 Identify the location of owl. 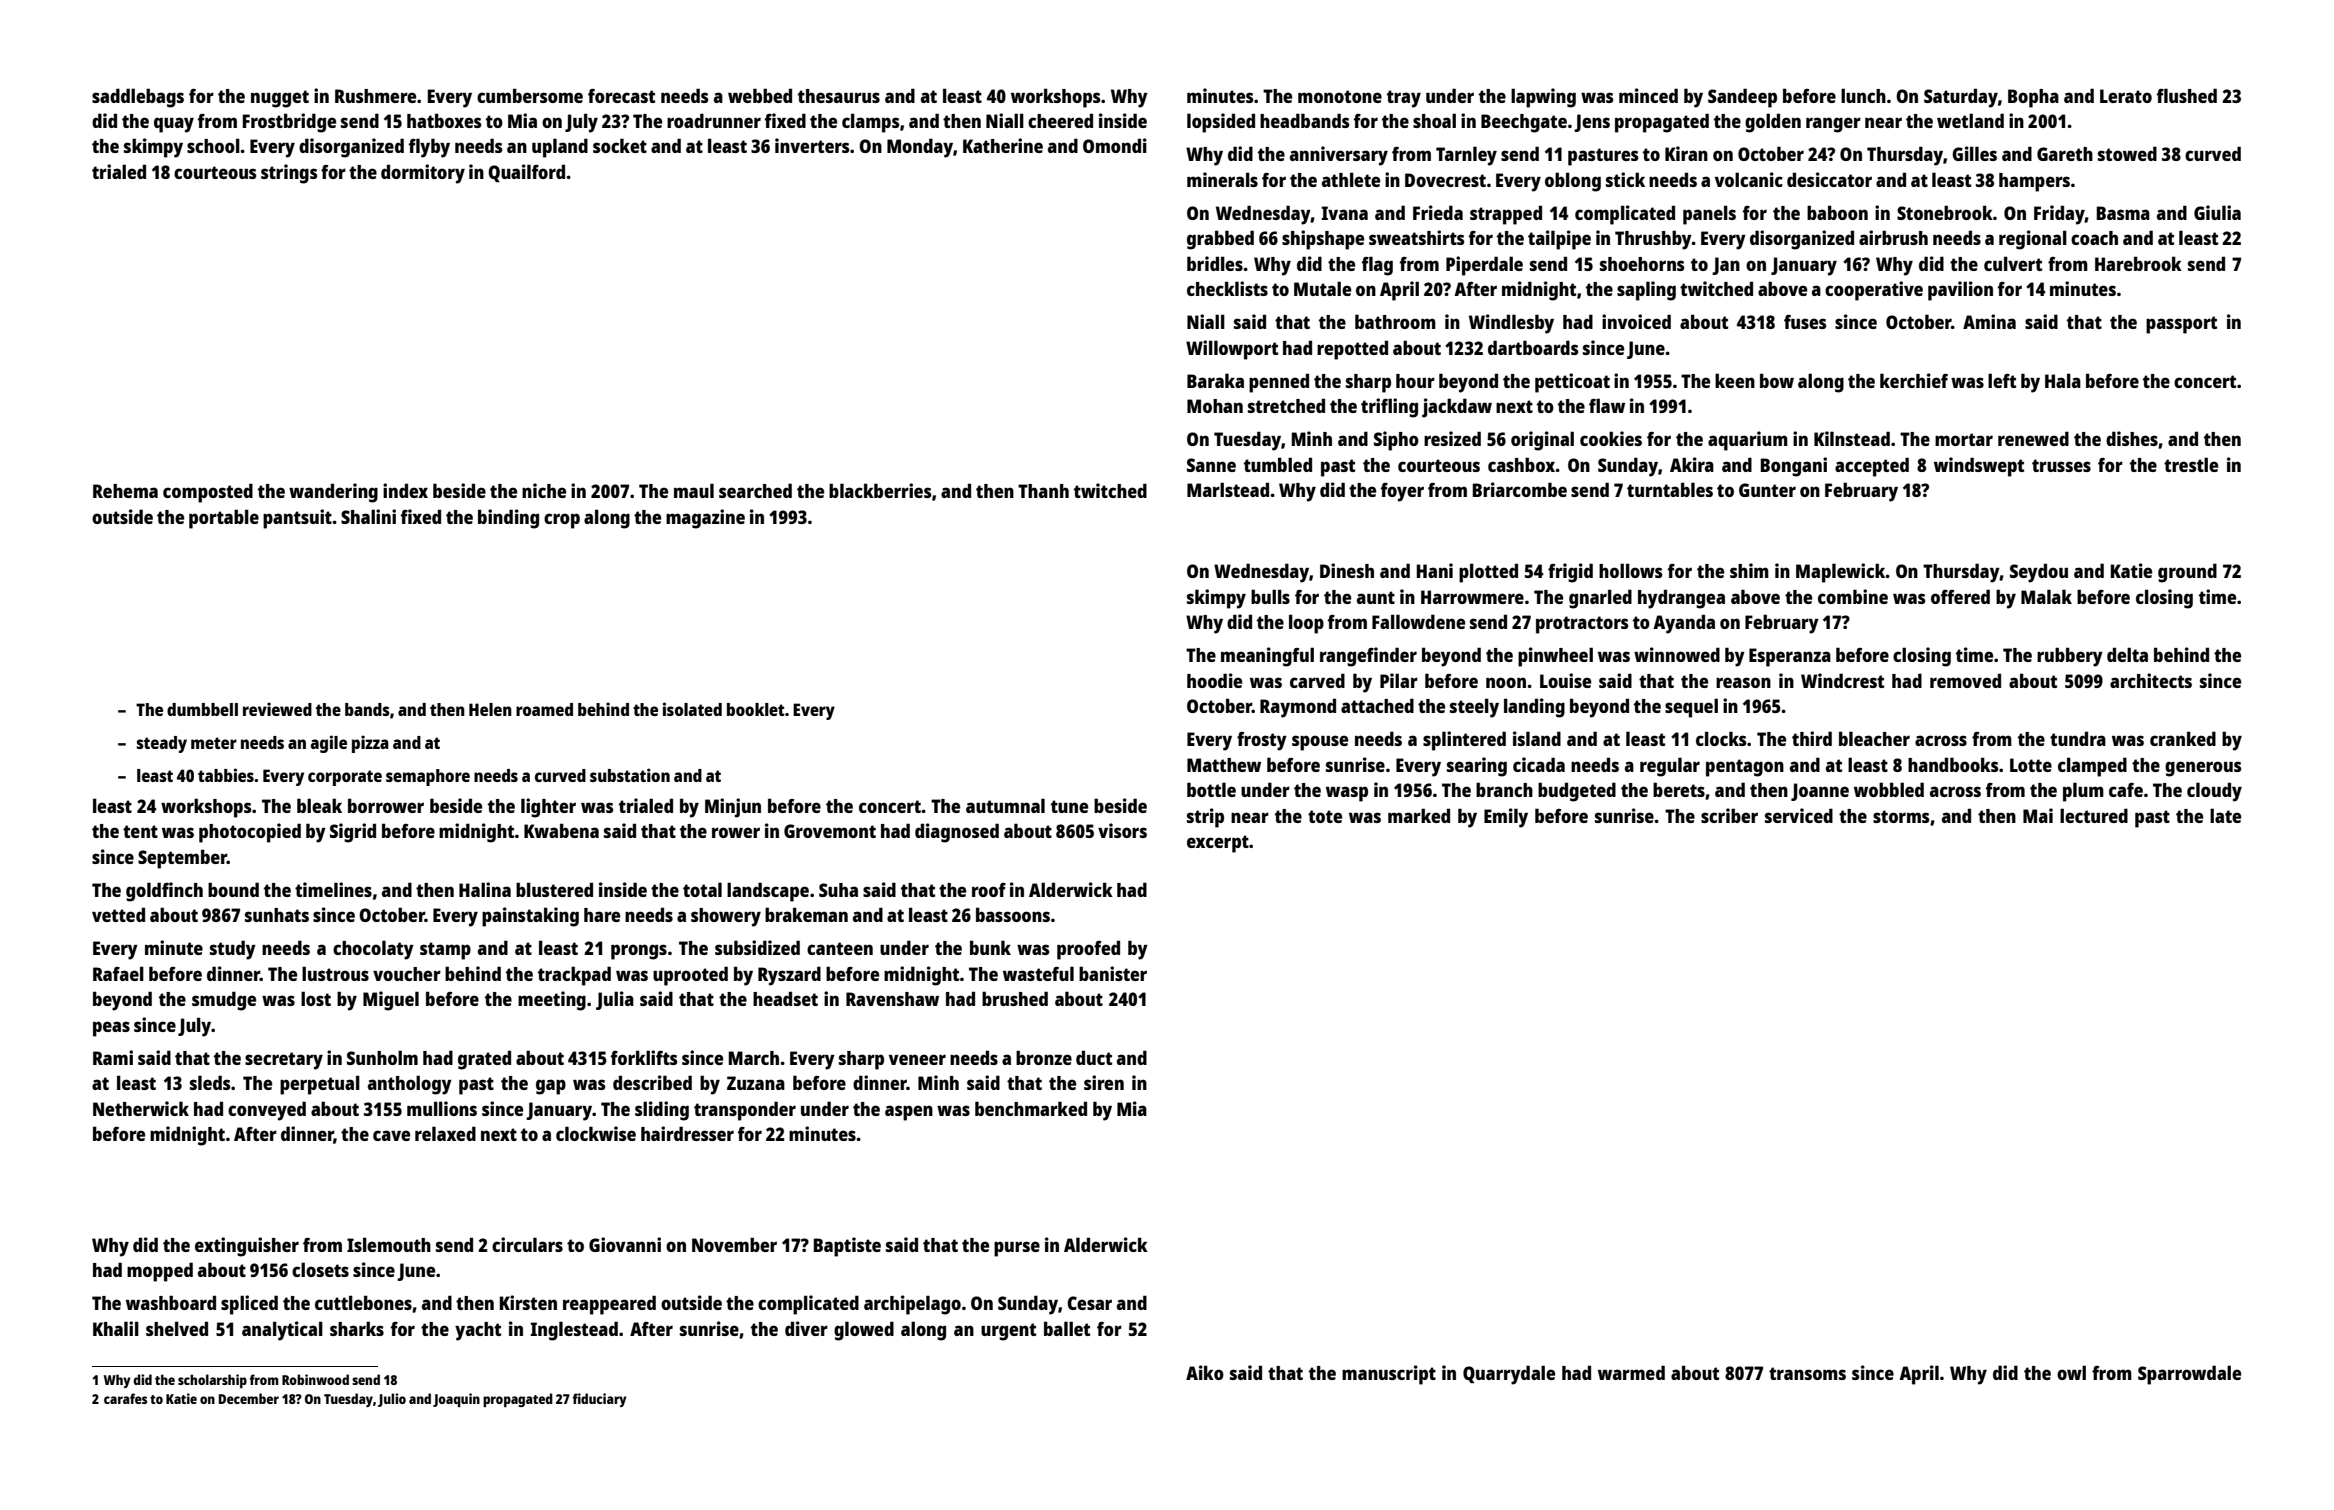
(2071, 1372).
